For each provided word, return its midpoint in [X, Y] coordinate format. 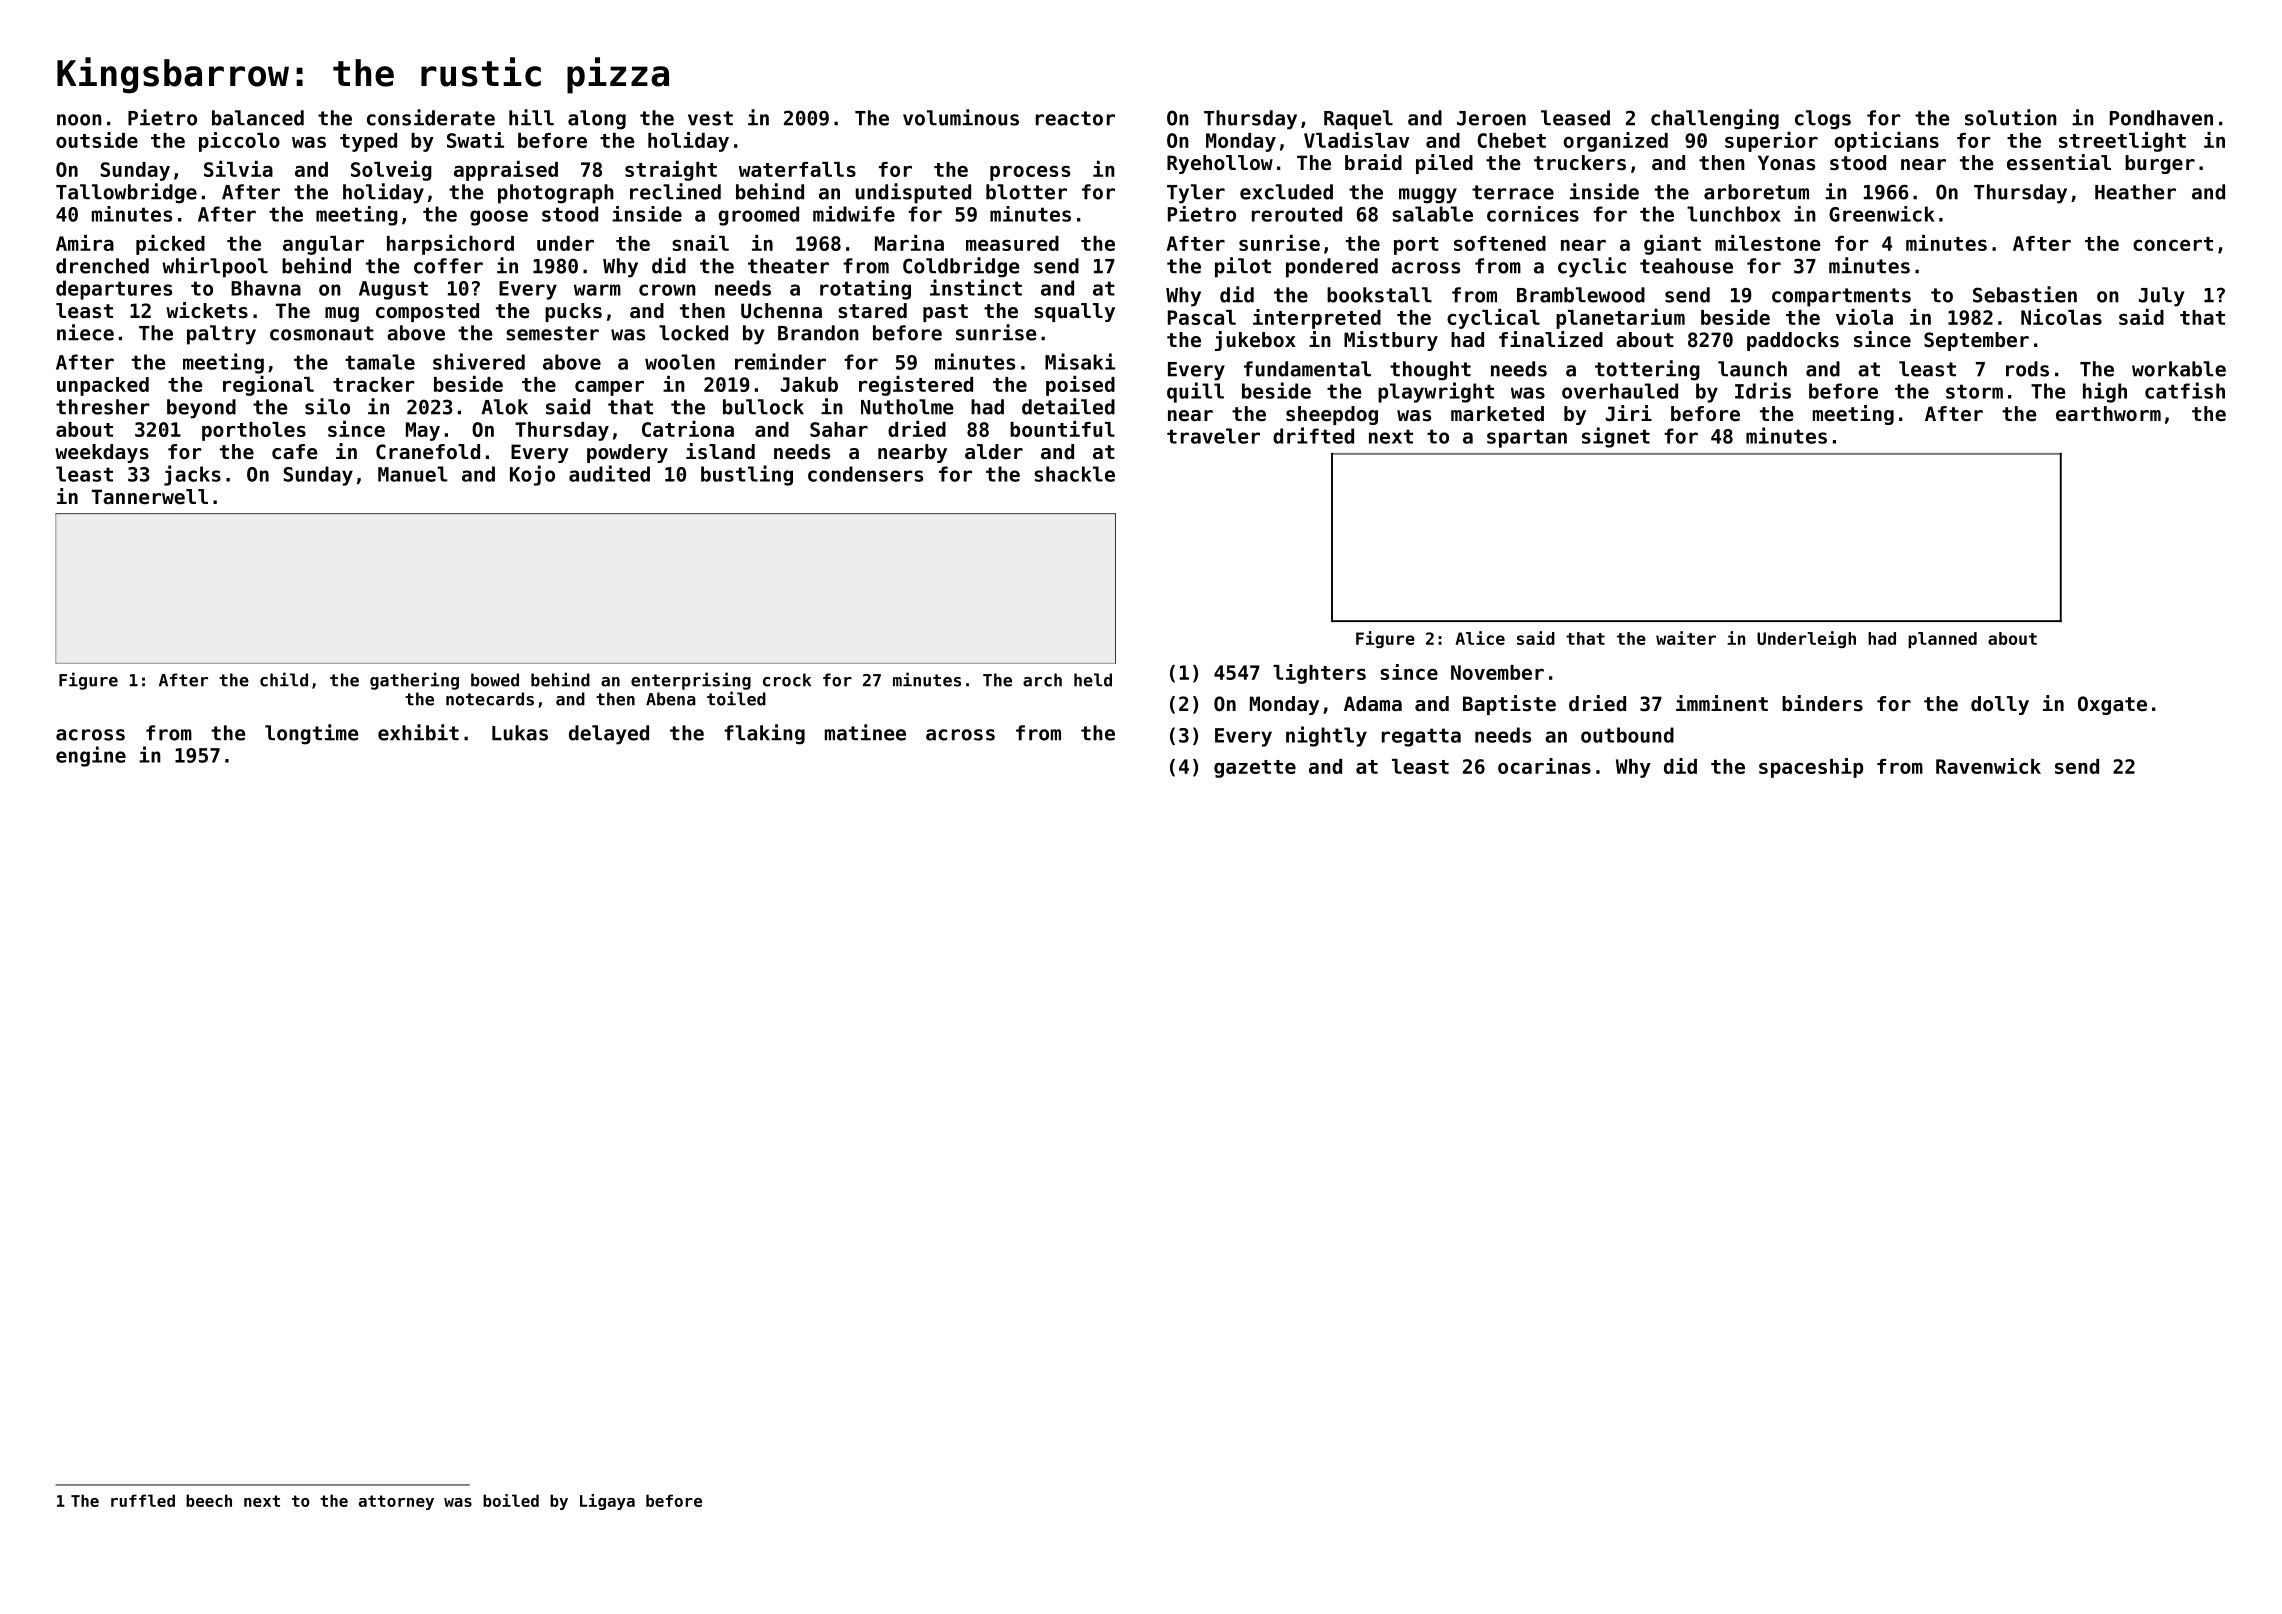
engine [91, 756]
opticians [1886, 142]
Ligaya [607, 1502]
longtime [312, 734]
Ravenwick [1988, 766]
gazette [1255, 769]
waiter [1686, 638]
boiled [511, 1500]
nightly [1326, 736]
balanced [258, 118]
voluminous [961, 117]
